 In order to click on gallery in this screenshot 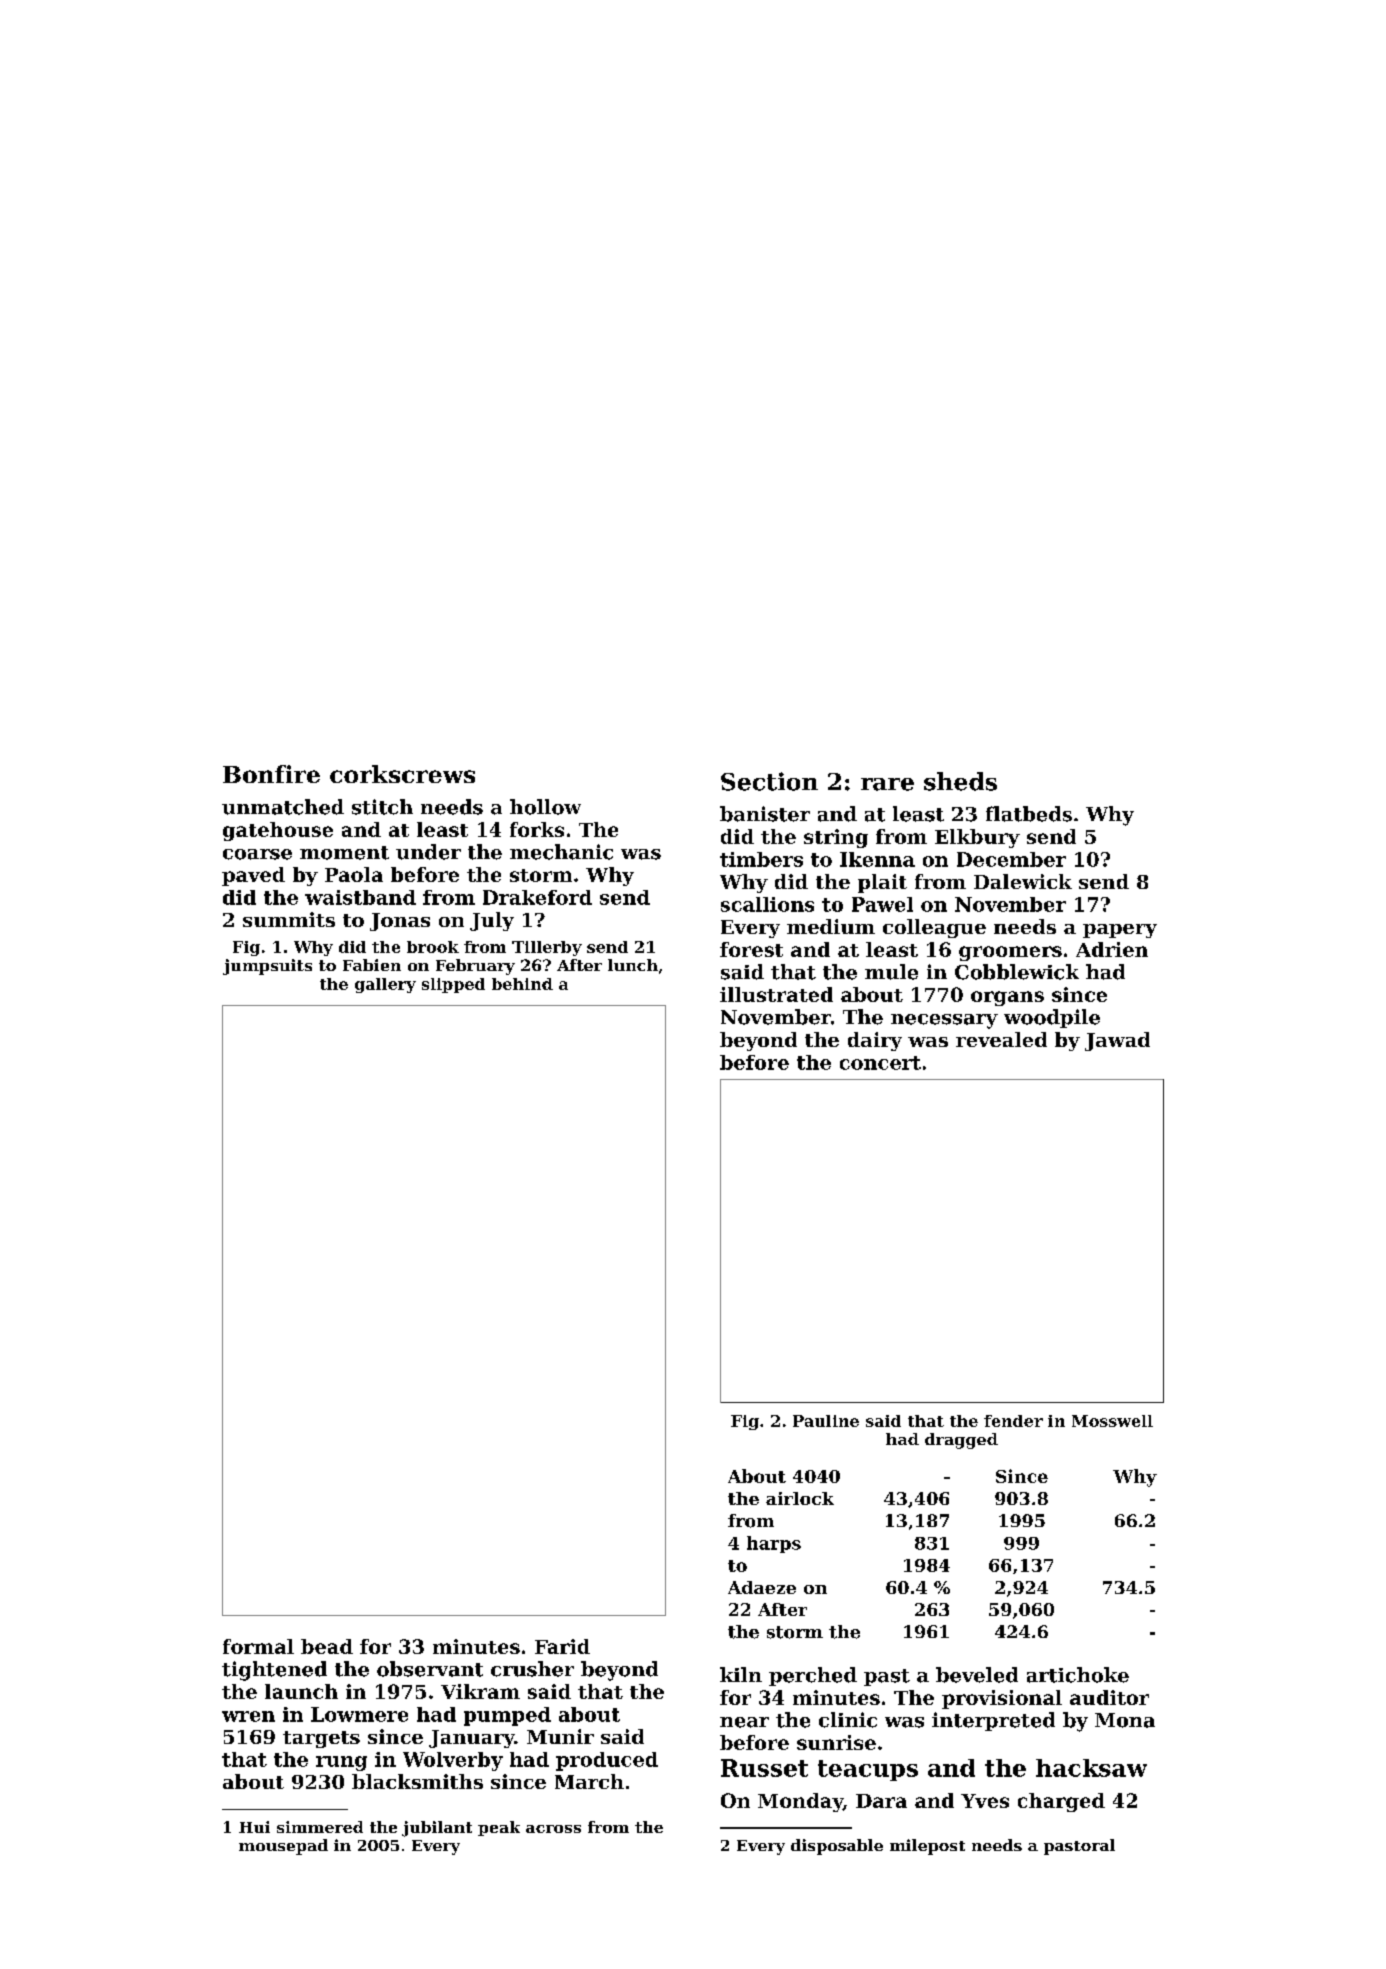, I will do `click(385, 985)`.
